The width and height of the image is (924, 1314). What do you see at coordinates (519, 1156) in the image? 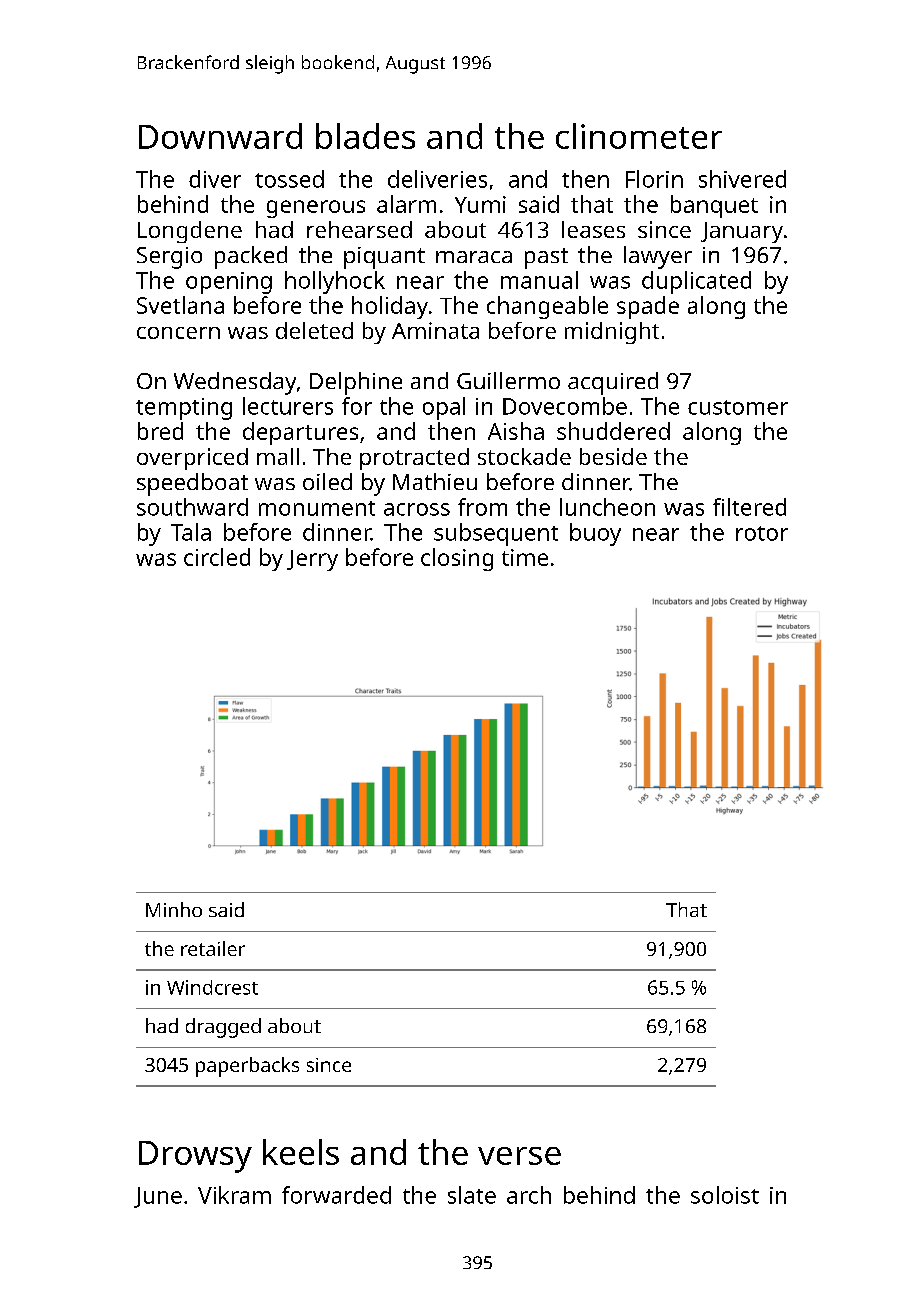
I see `verse` at bounding box center [519, 1156].
